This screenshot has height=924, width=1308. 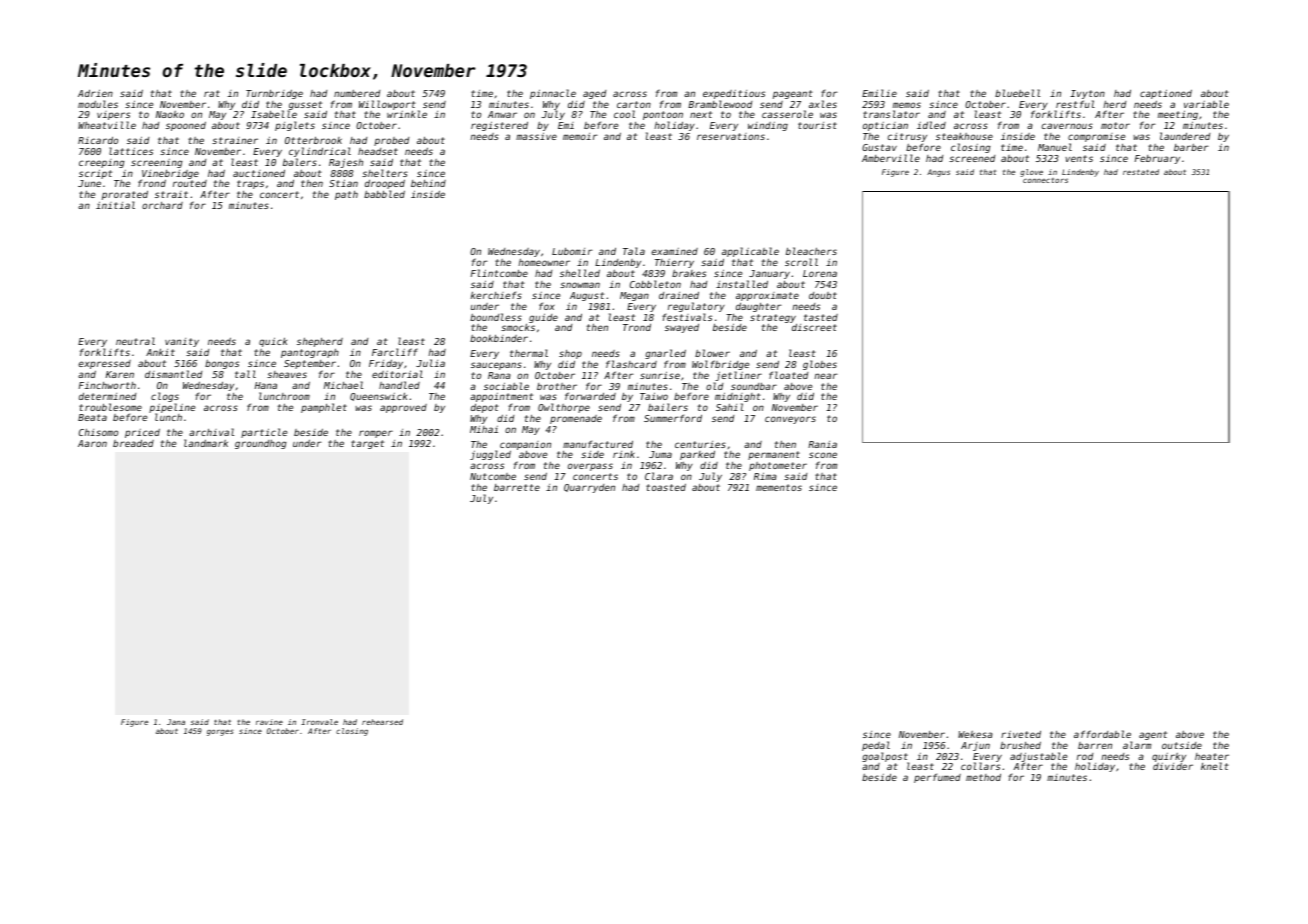 What do you see at coordinates (1017, 93) in the screenshot?
I see `bluebell` at bounding box center [1017, 93].
